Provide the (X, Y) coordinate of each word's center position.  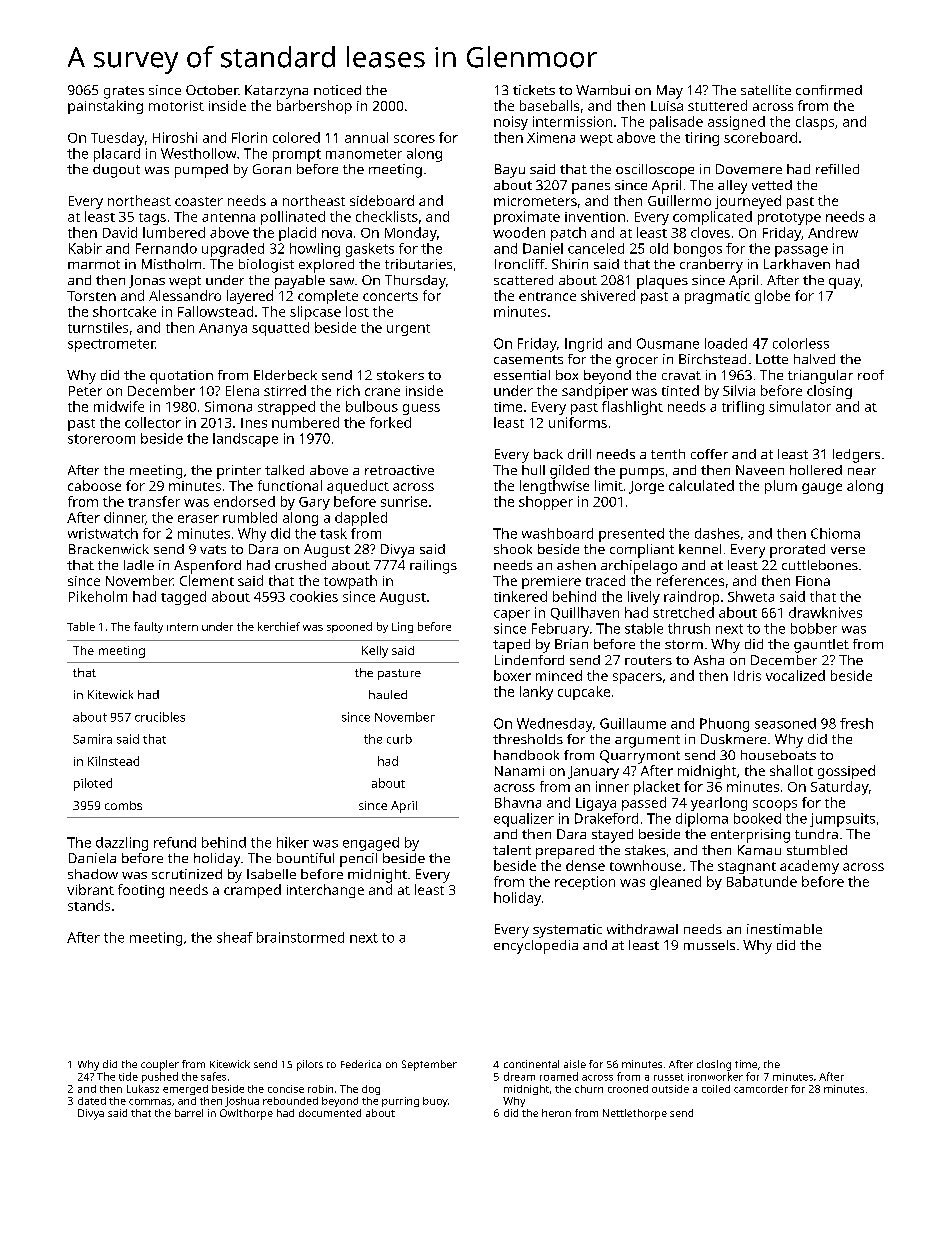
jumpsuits (842, 820)
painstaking (105, 107)
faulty (148, 627)
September (429, 1065)
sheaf (235, 937)
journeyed (748, 202)
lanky (536, 693)
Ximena (551, 137)
